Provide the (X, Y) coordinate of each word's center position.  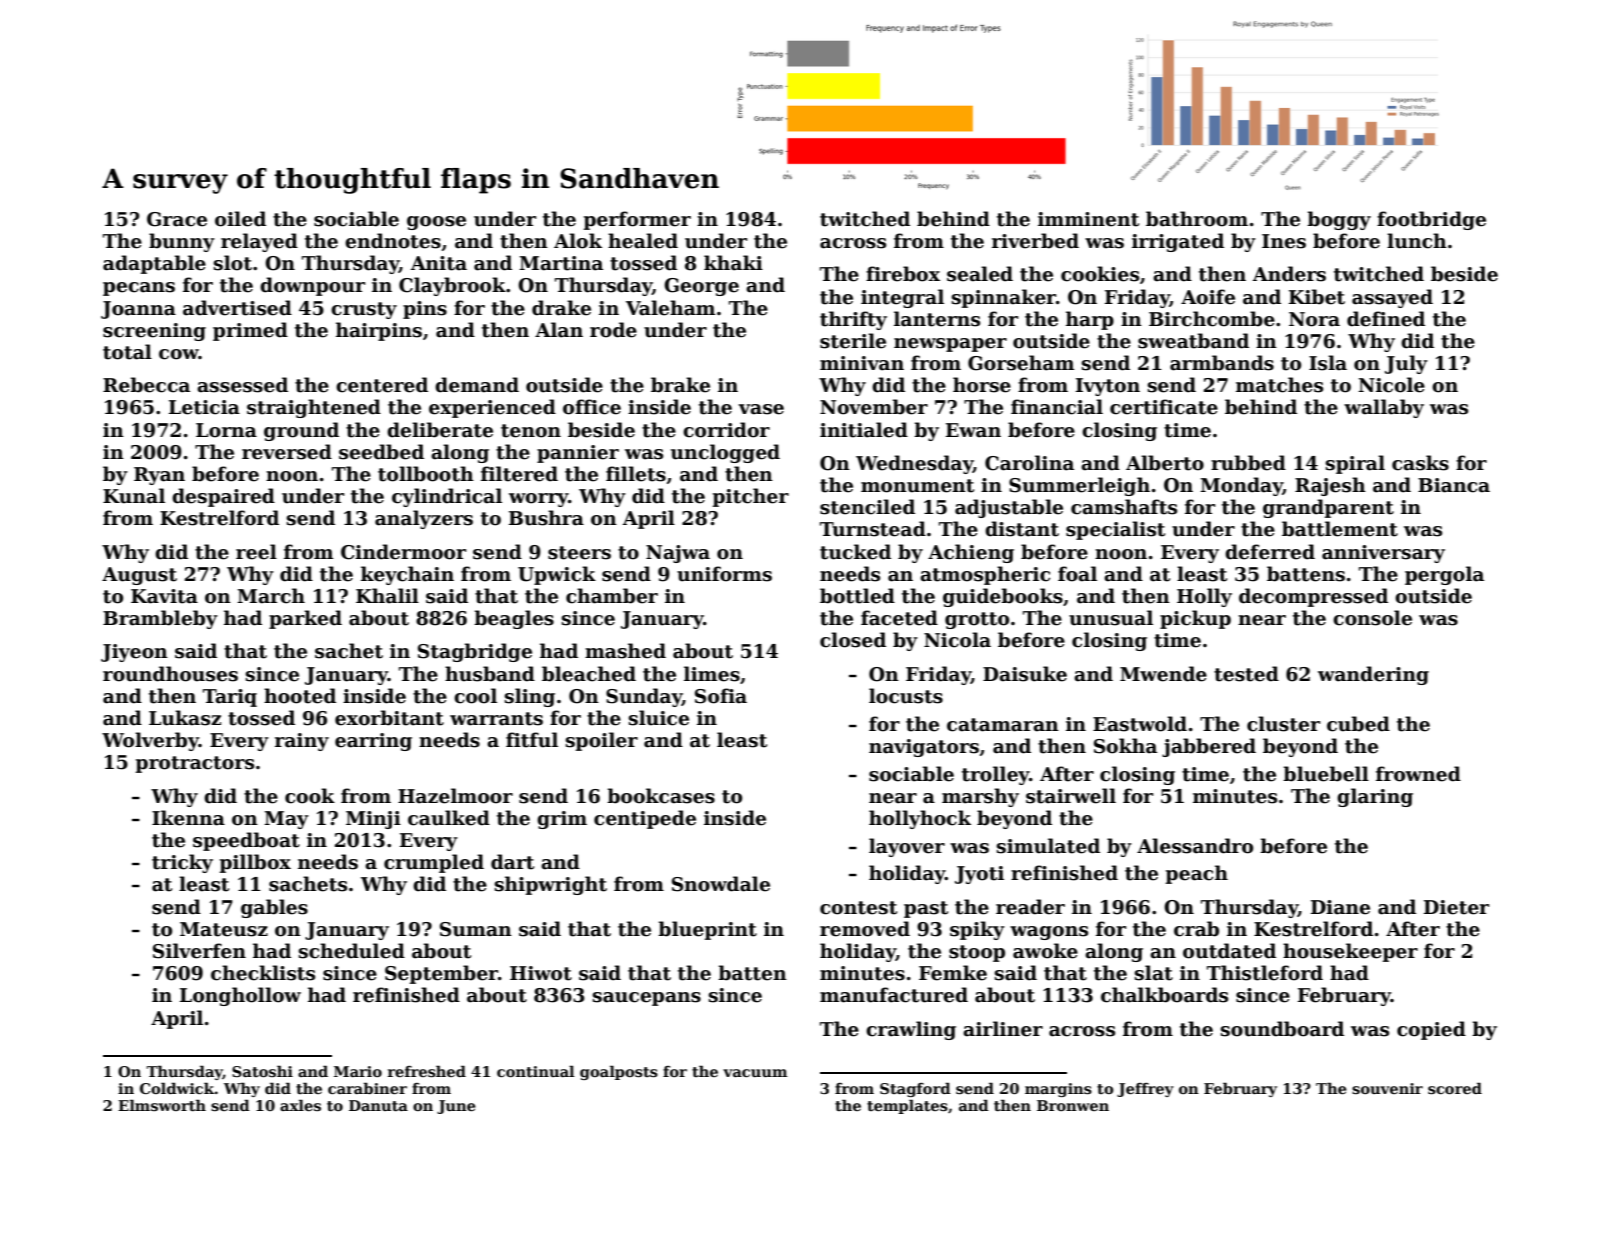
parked (305, 619)
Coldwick (177, 1088)
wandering (1373, 675)
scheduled (352, 951)
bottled (857, 596)
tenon (531, 431)
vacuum (755, 1073)
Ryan (159, 476)
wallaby (1384, 408)
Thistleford (1265, 973)
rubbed (1248, 463)
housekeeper (1350, 952)
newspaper (950, 345)
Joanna (138, 310)
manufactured (894, 995)
